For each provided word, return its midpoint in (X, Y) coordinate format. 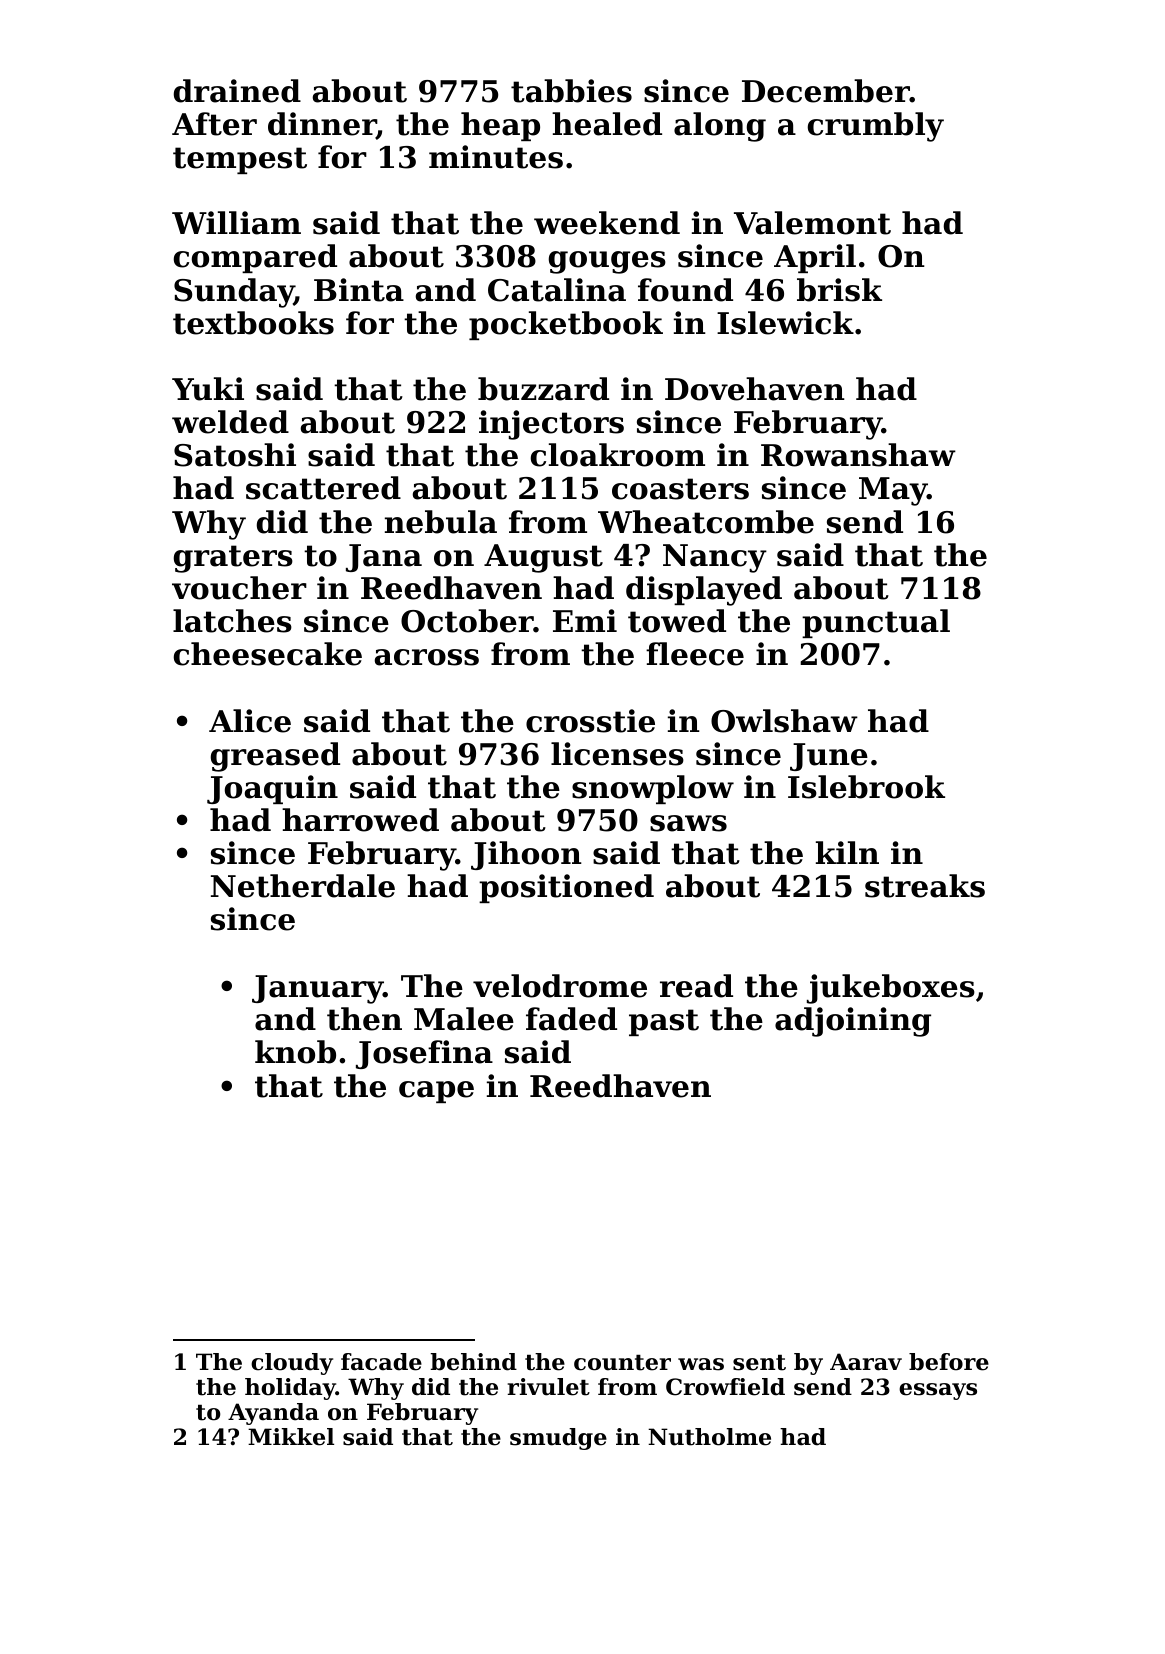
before (949, 1362)
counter (622, 1363)
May (893, 491)
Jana (384, 558)
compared (255, 258)
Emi (585, 620)
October (467, 621)
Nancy (715, 558)
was (701, 1364)
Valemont (812, 223)
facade (381, 1362)
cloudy (292, 1364)
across (427, 657)
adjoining (853, 1022)
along (720, 127)
